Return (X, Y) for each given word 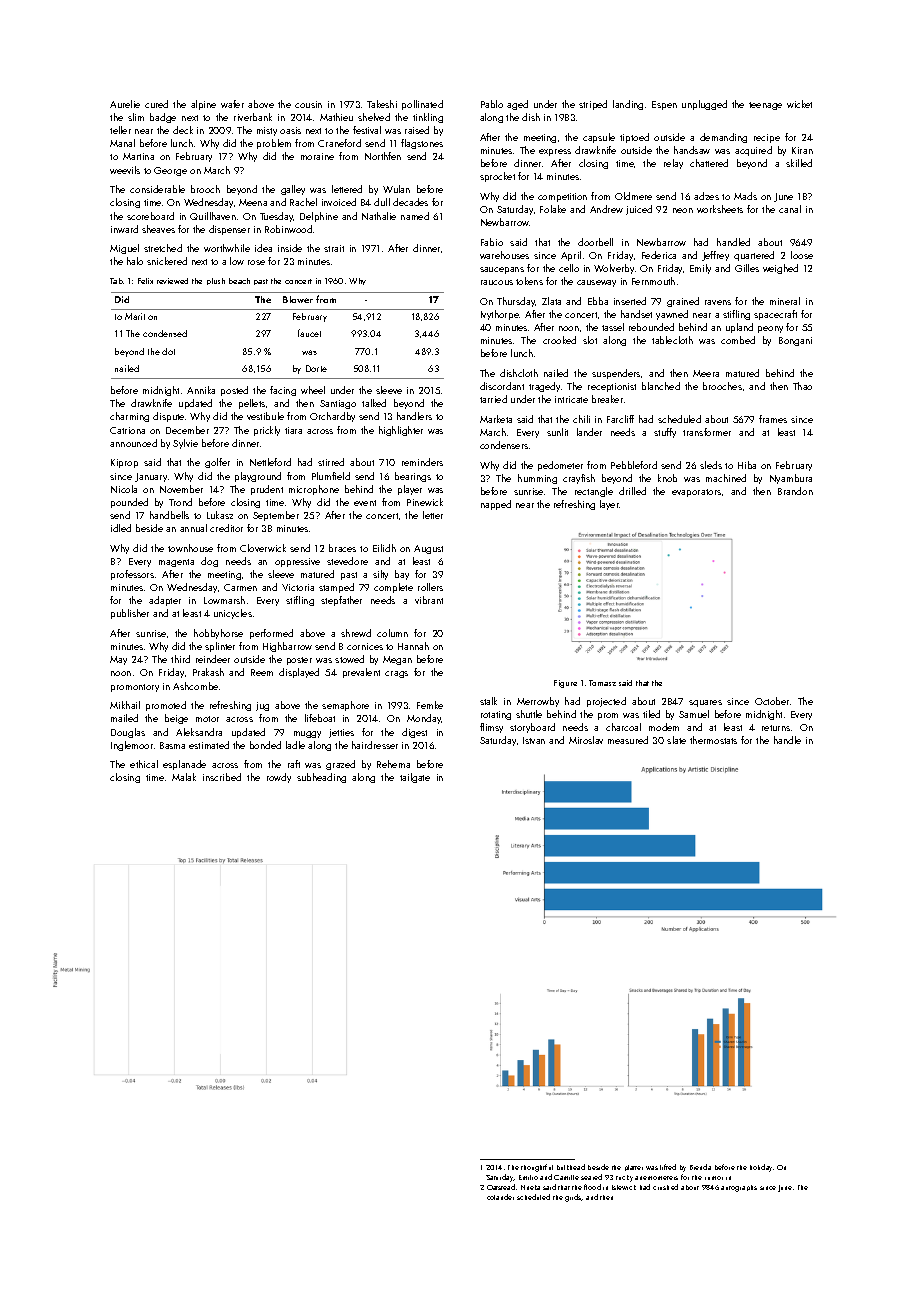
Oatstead (501, 1187)
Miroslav (586, 740)
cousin (308, 104)
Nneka (530, 1187)
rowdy (279, 778)
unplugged (704, 105)
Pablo (492, 104)
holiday (761, 1168)
